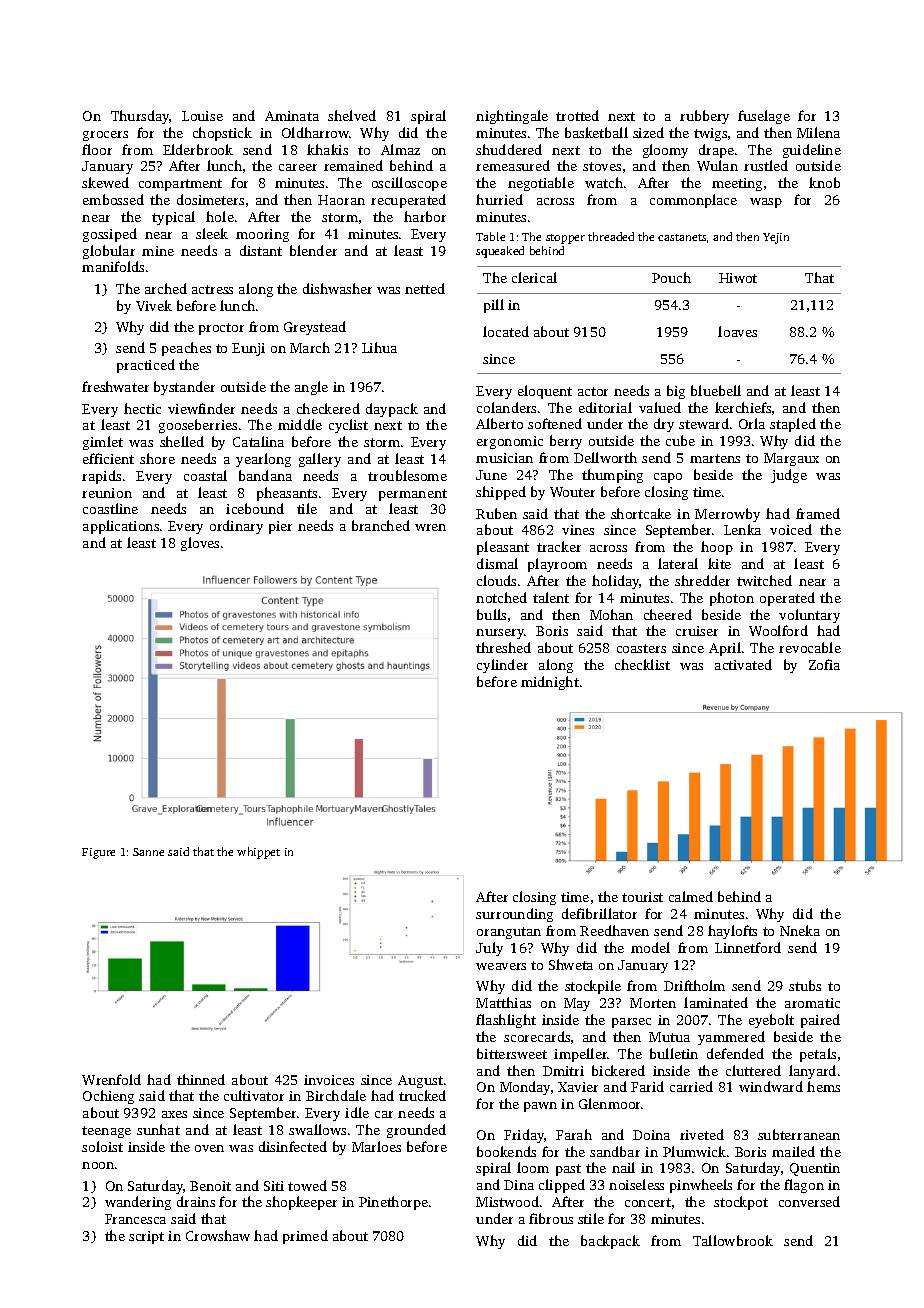 This image has height=1308, width=924. Describe the element at coordinates (502, 666) in the image. I see `cylinder` at that location.
